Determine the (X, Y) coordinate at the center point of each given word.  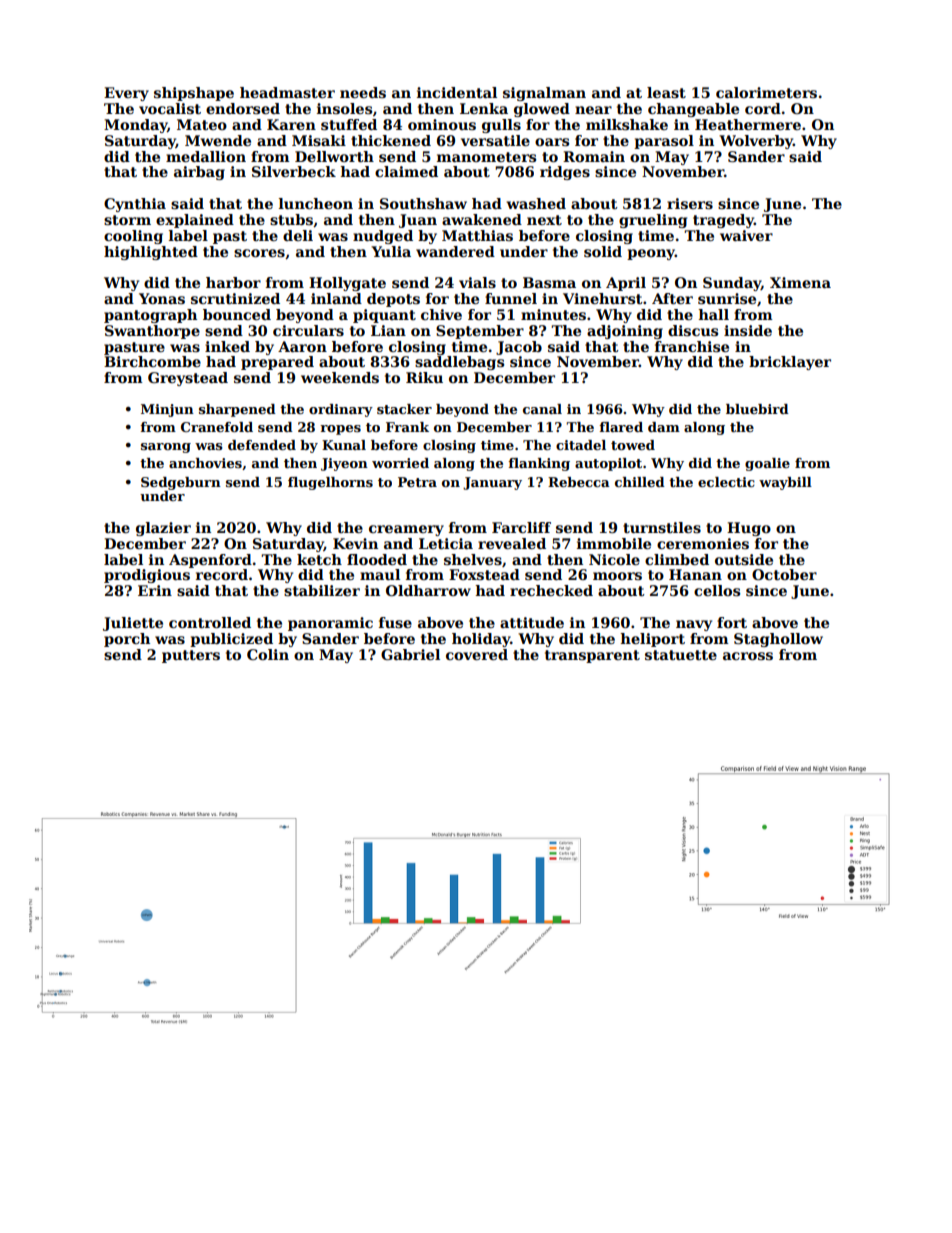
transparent (592, 656)
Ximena (800, 282)
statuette (681, 655)
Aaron (302, 346)
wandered (455, 251)
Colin (268, 654)
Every (126, 94)
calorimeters (766, 92)
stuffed (349, 124)
